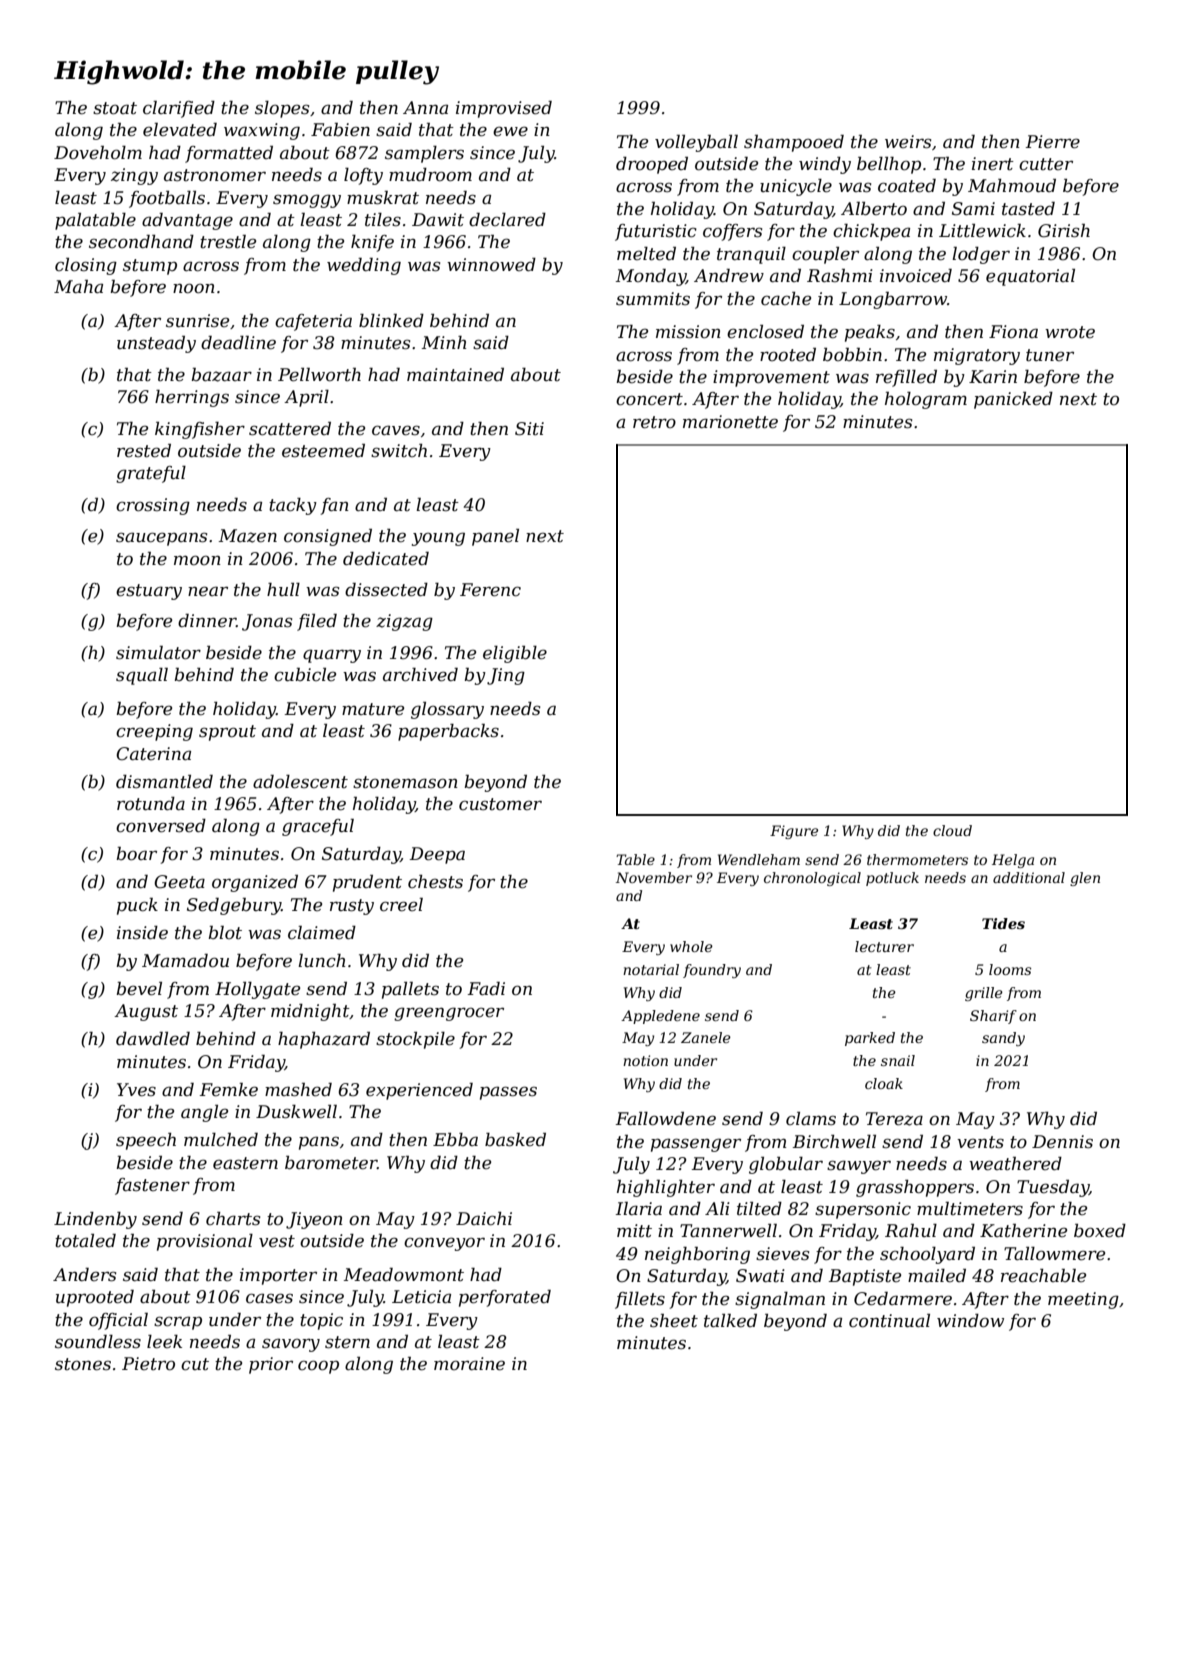 The image size is (1182, 1672). I want to click on boar, so click(136, 853).
